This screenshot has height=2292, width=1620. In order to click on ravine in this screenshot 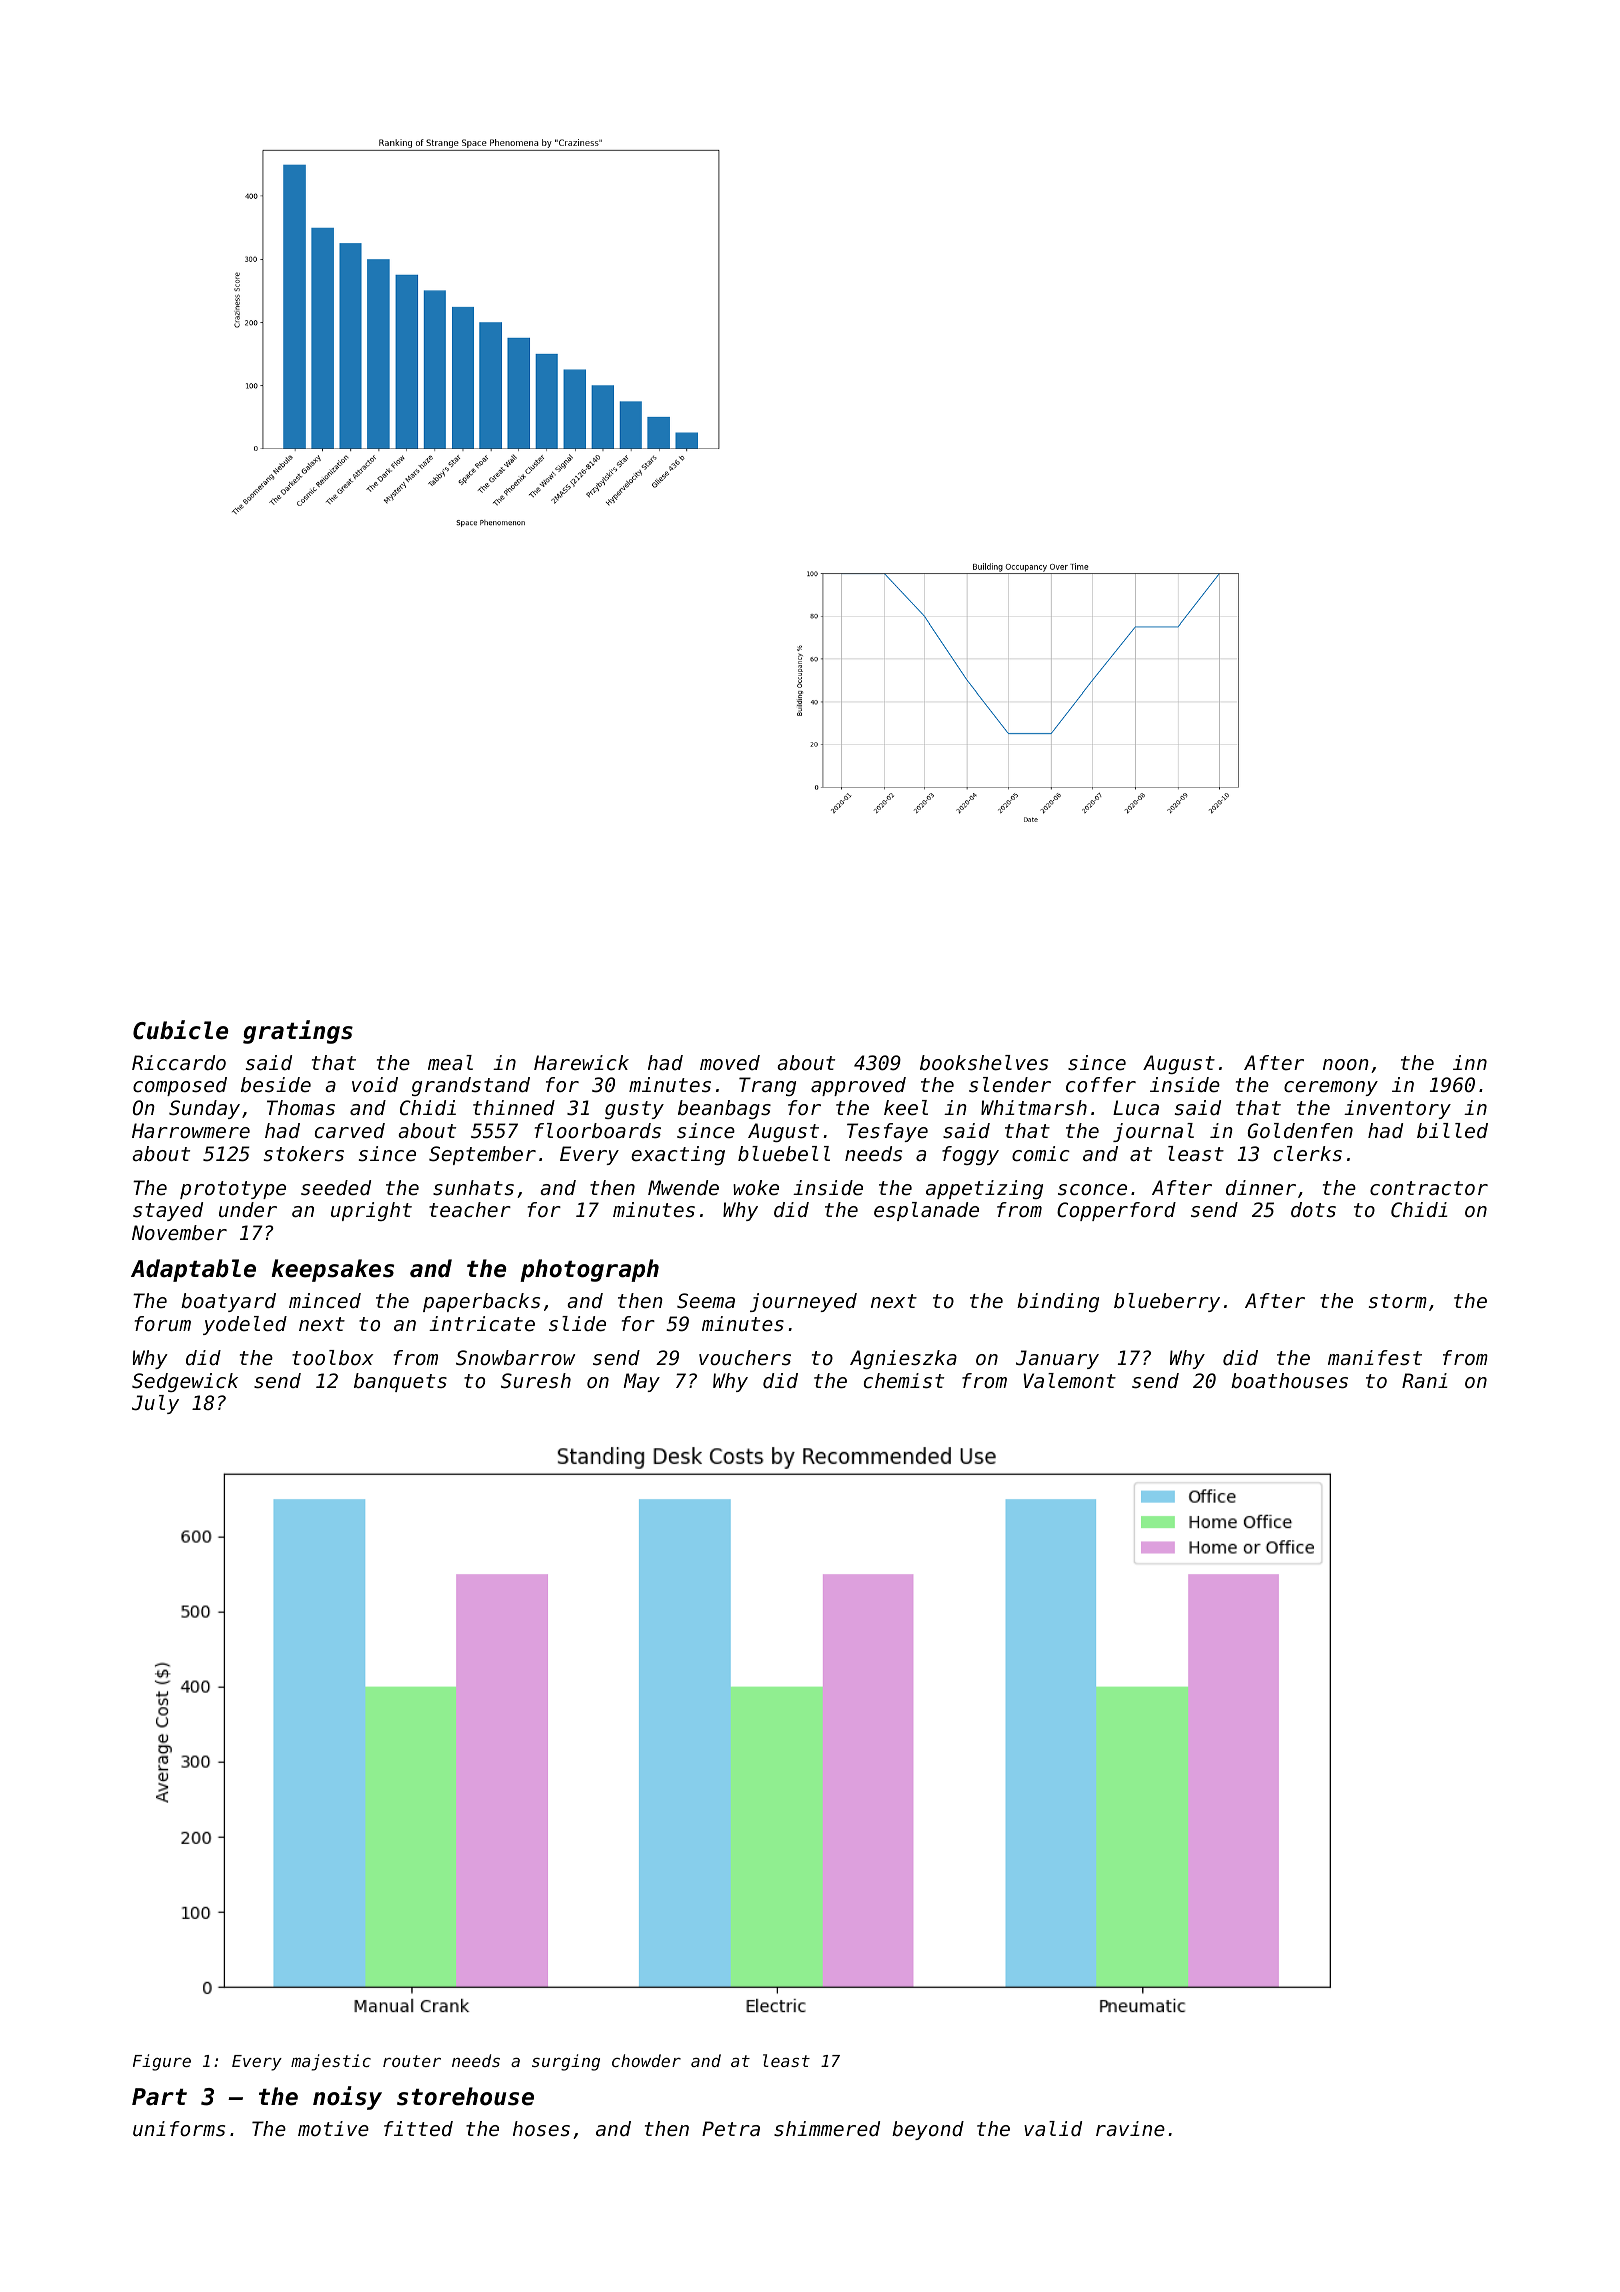, I will do `click(1130, 2129)`.
